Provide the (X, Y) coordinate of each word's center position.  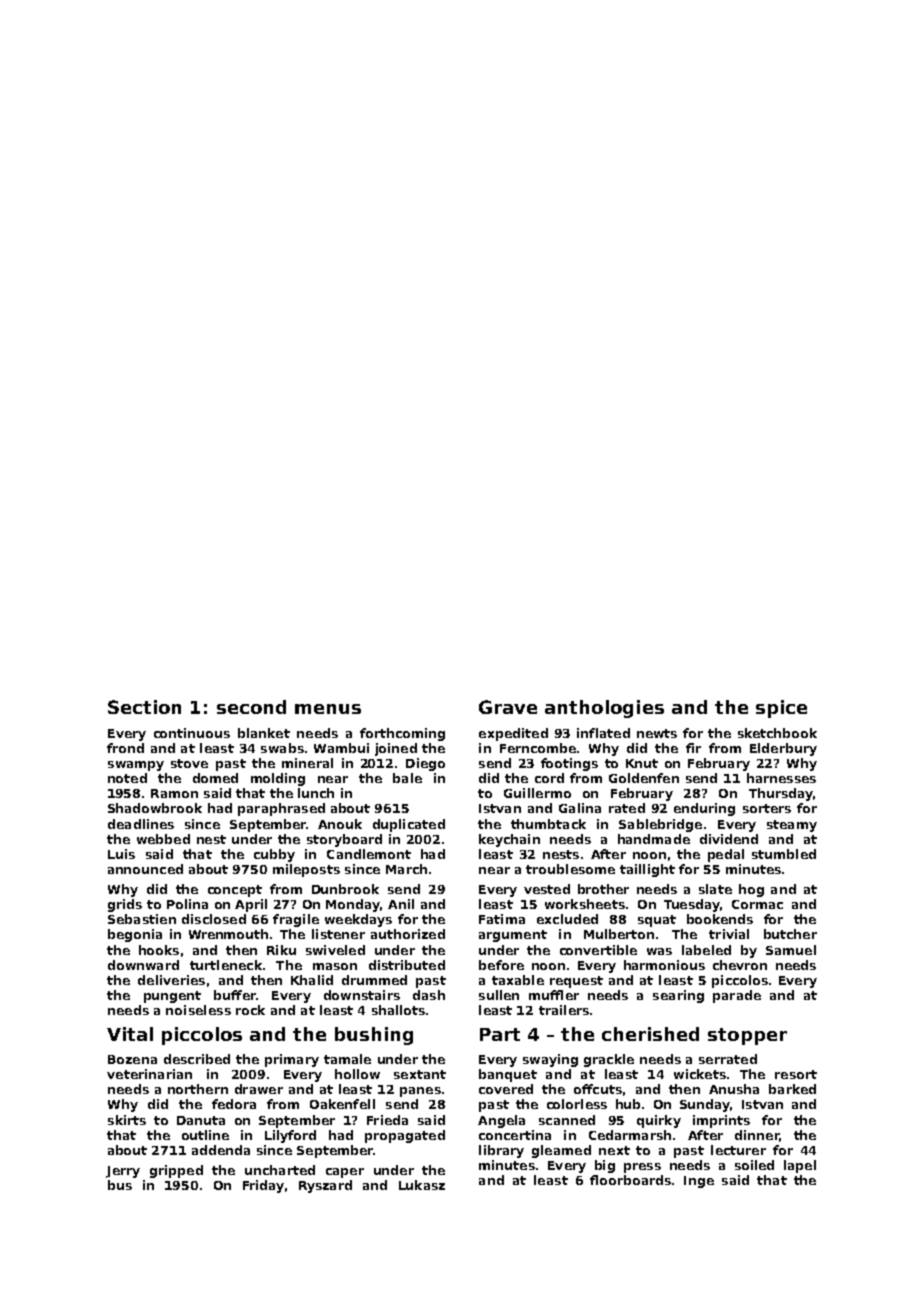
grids (125, 905)
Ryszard (325, 1186)
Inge (699, 1182)
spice (781, 709)
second (251, 707)
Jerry (123, 1172)
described (197, 1059)
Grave (508, 707)
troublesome (570, 869)
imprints (721, 1121)
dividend (729, 839)
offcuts (598, 1089)
